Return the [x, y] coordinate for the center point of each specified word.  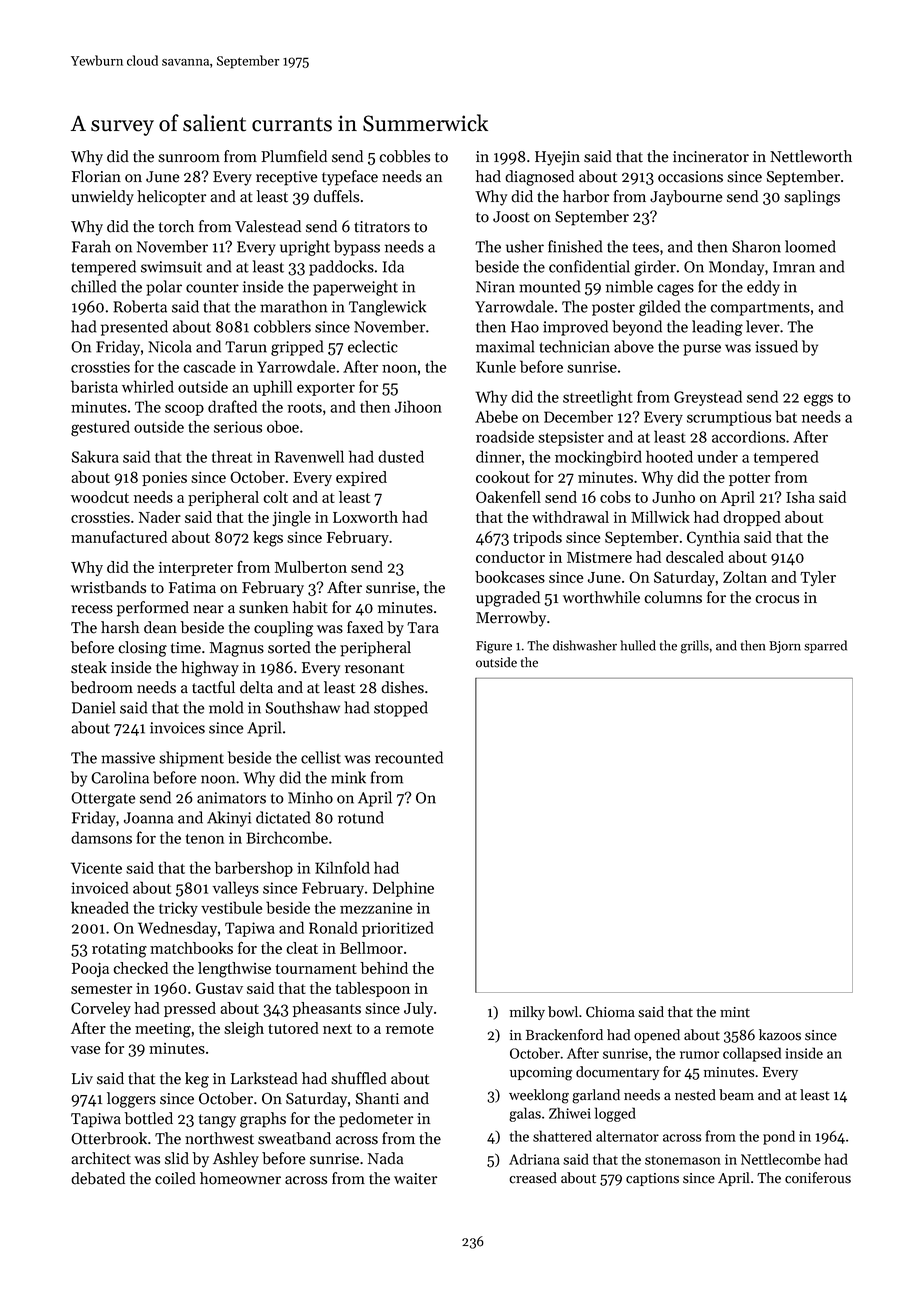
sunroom [189, 158]
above [634, 346]
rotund [361, 817]
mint [735, 1012]
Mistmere [599, 557]
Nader [160, 517]
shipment [191, 759]
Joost [511, 217]
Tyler [818, 578]
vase [85, 1050]
